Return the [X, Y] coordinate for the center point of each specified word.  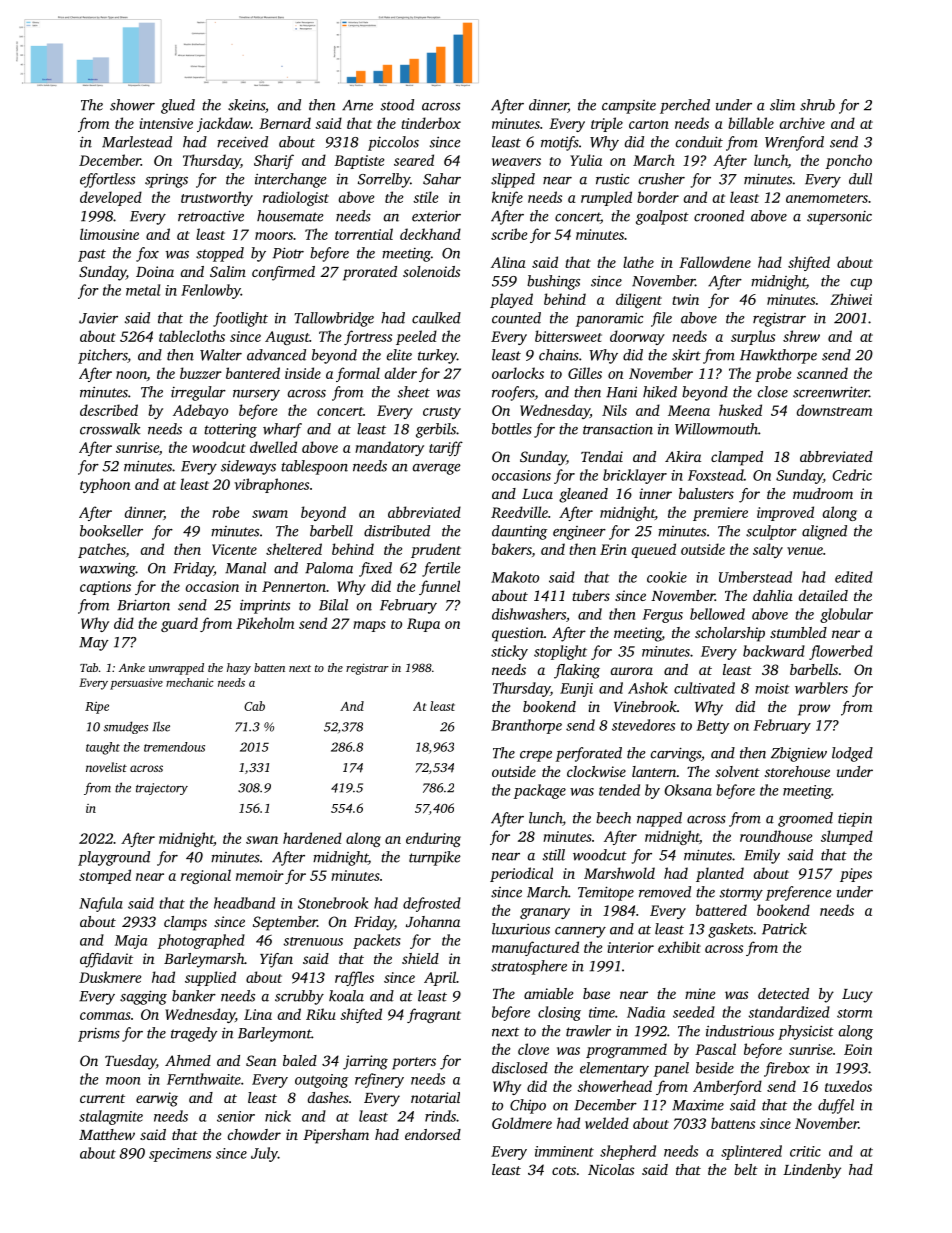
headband [244, 903]
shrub [817, 105]
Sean [261, 1060]
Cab [254, 706]
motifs [560, 143]
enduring [433, 839]
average [437, 469]
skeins [246, 105]
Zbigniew [799, 754]
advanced [276, 355]
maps [369, 626]
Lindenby [812, 1171]
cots [564, 1170]
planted [720, 874]
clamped [737, 458]
